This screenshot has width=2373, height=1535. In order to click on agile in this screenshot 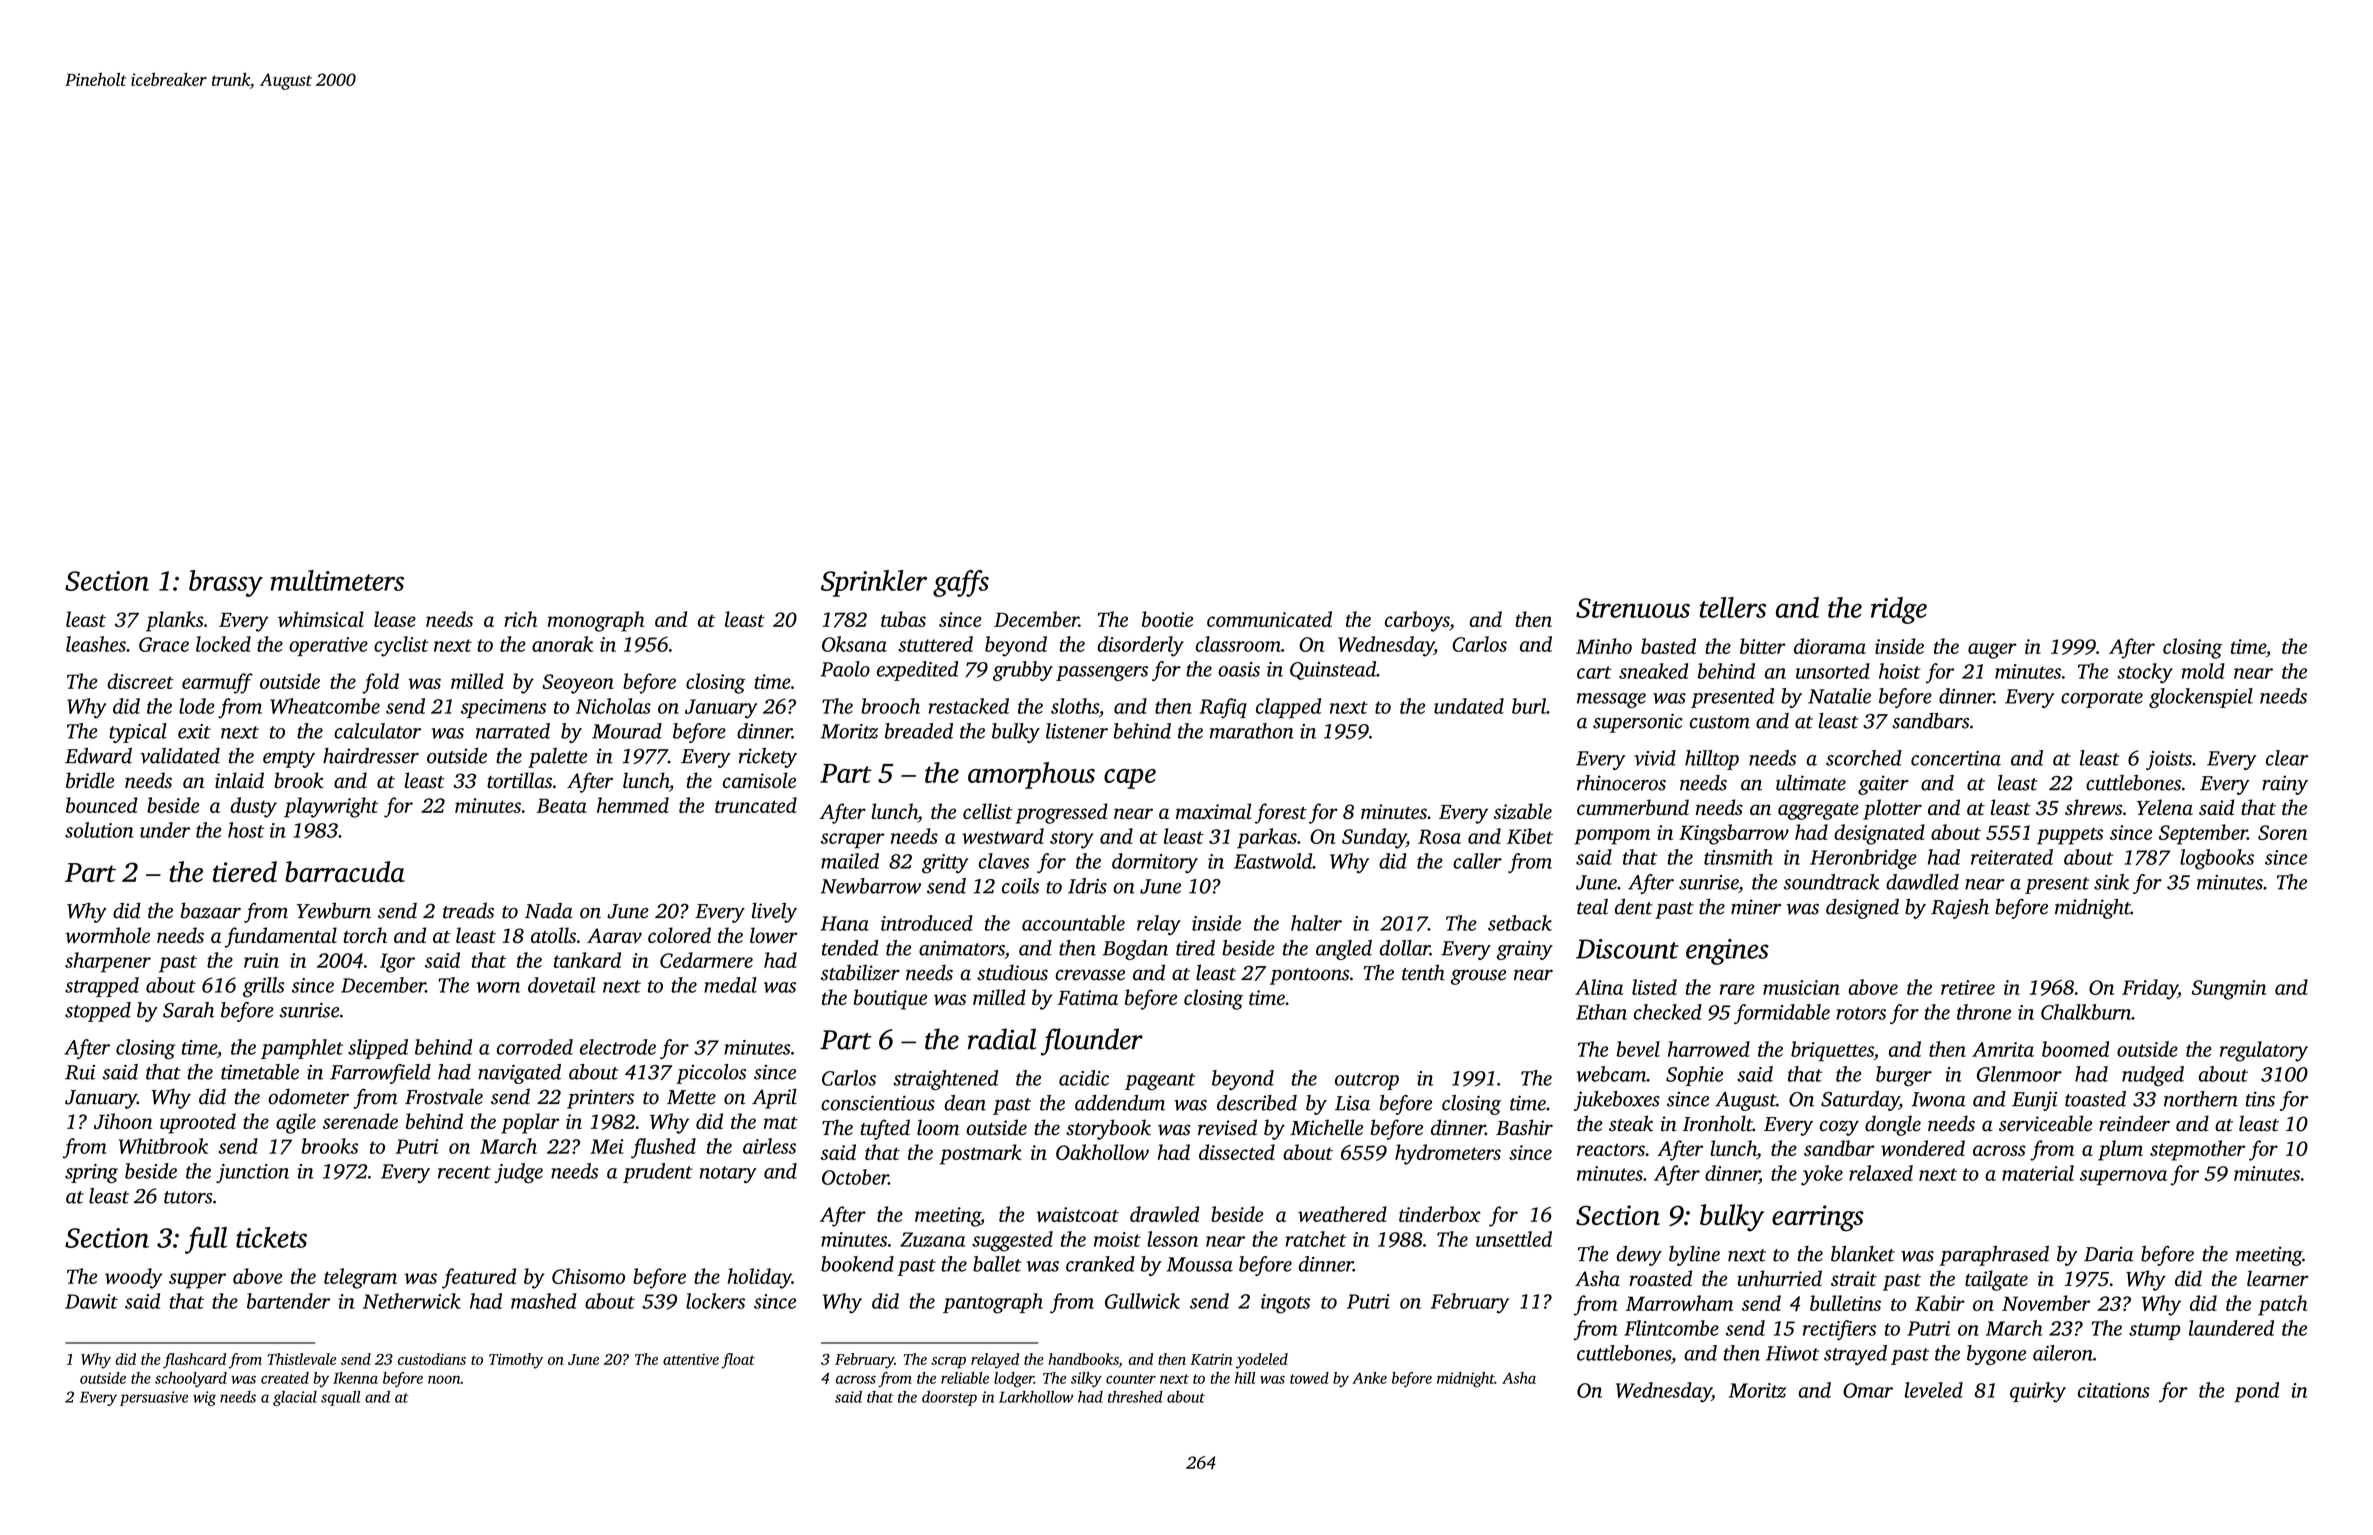, I will do `click(296, 1123)`.
